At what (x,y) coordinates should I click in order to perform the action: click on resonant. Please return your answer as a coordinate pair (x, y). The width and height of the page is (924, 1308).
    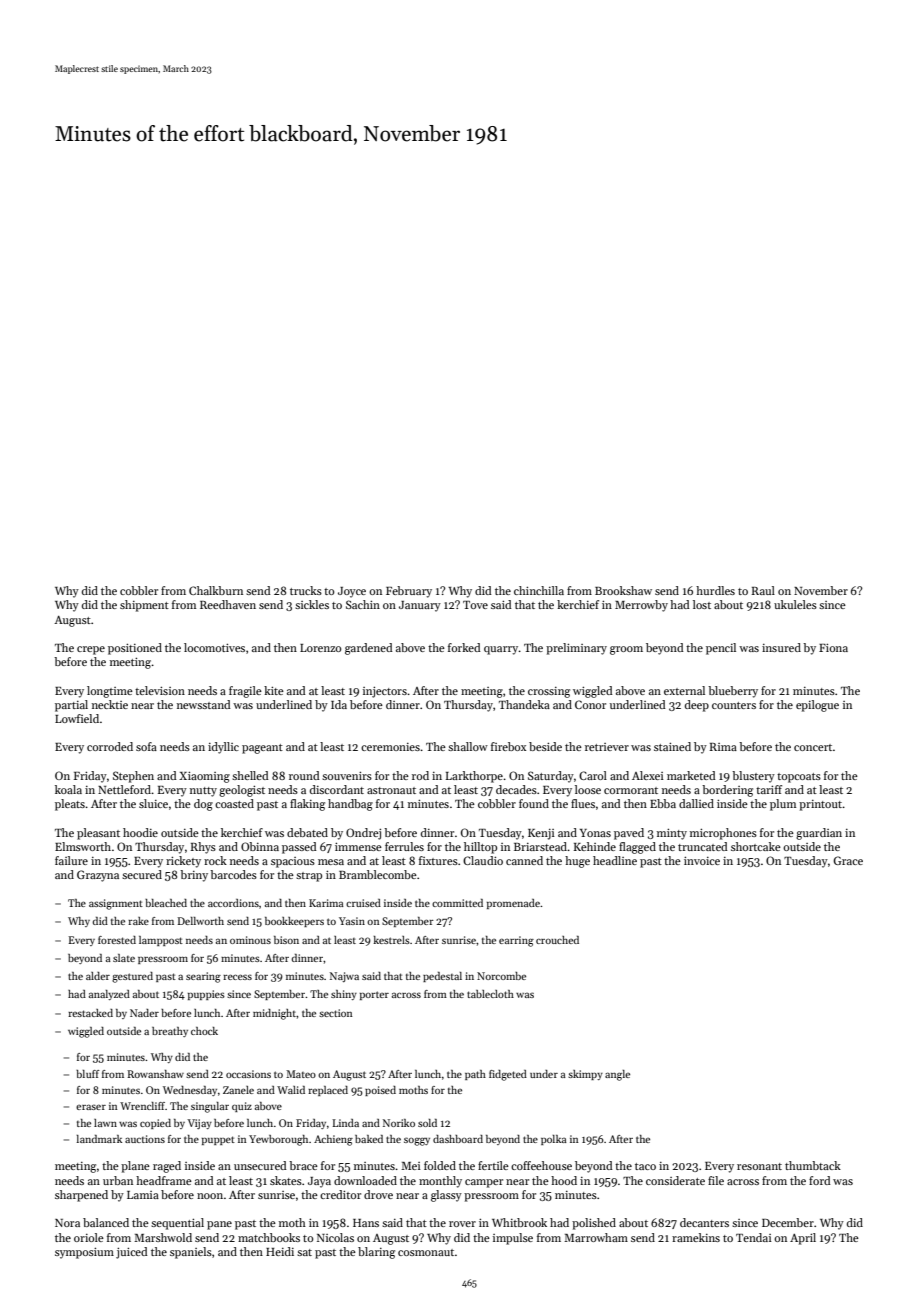
    Looking at the image, I should click on (759, 1166).
